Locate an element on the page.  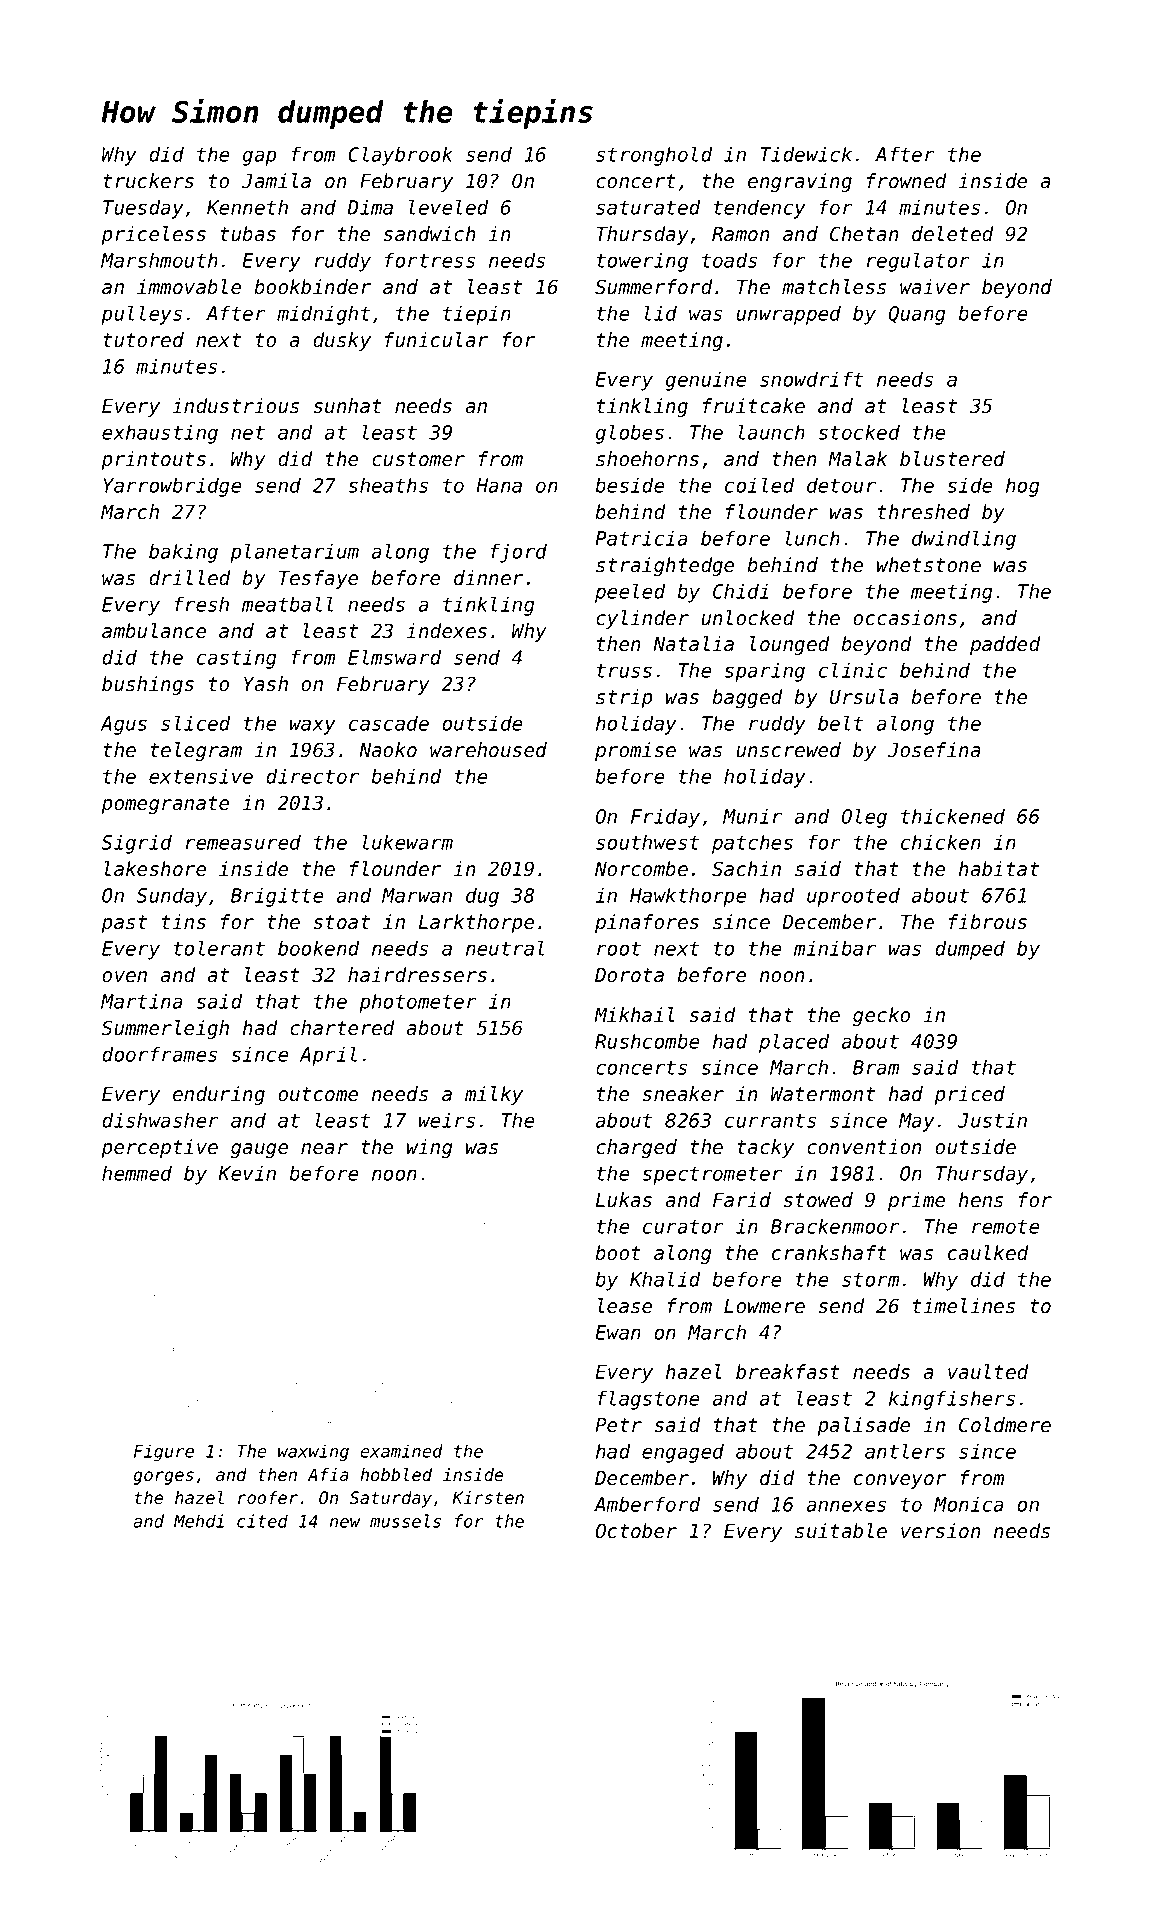
Yash is located at coordinates (266, 684).
